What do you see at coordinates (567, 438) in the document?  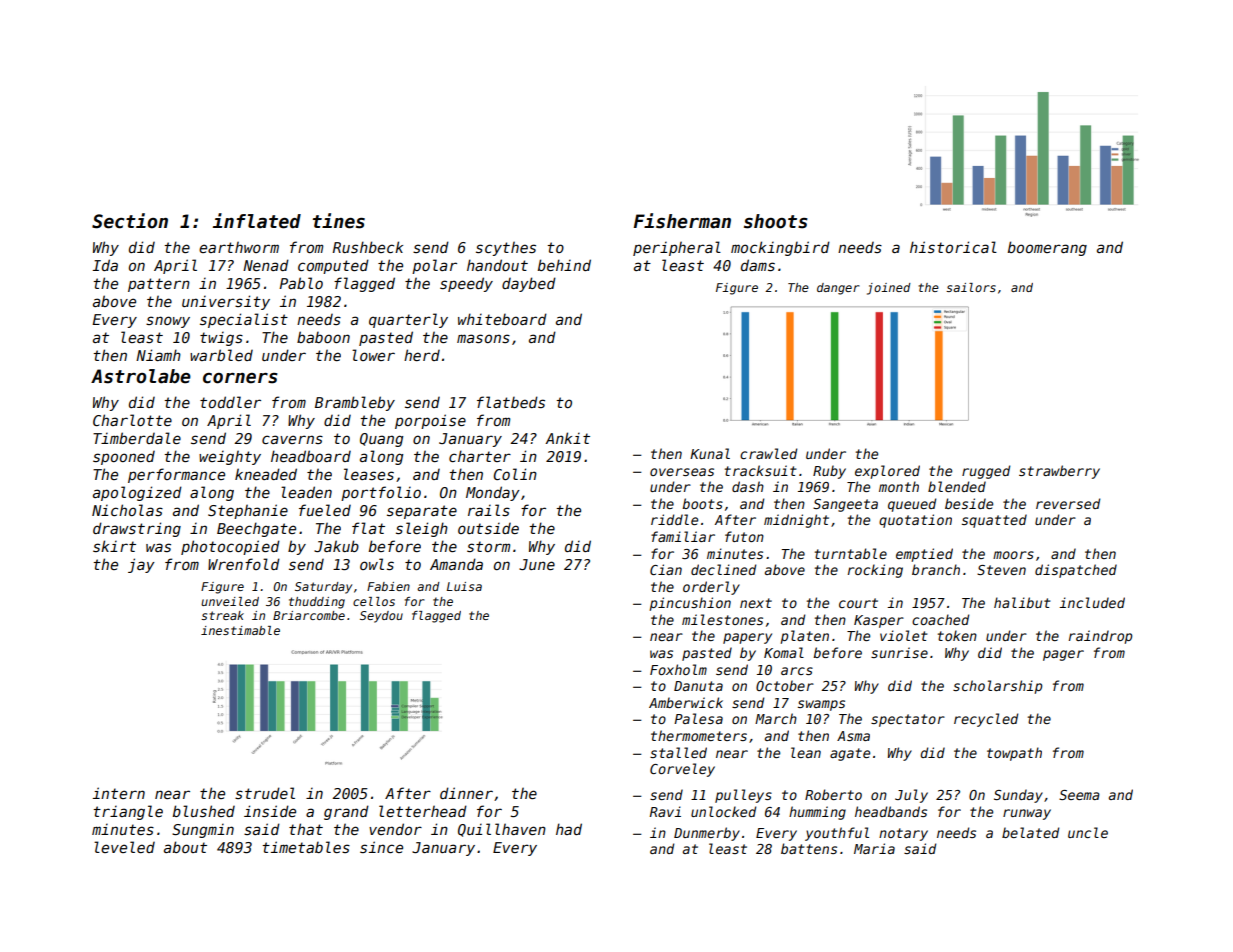 I see `Ankit` at bounding box center [567, 438].
